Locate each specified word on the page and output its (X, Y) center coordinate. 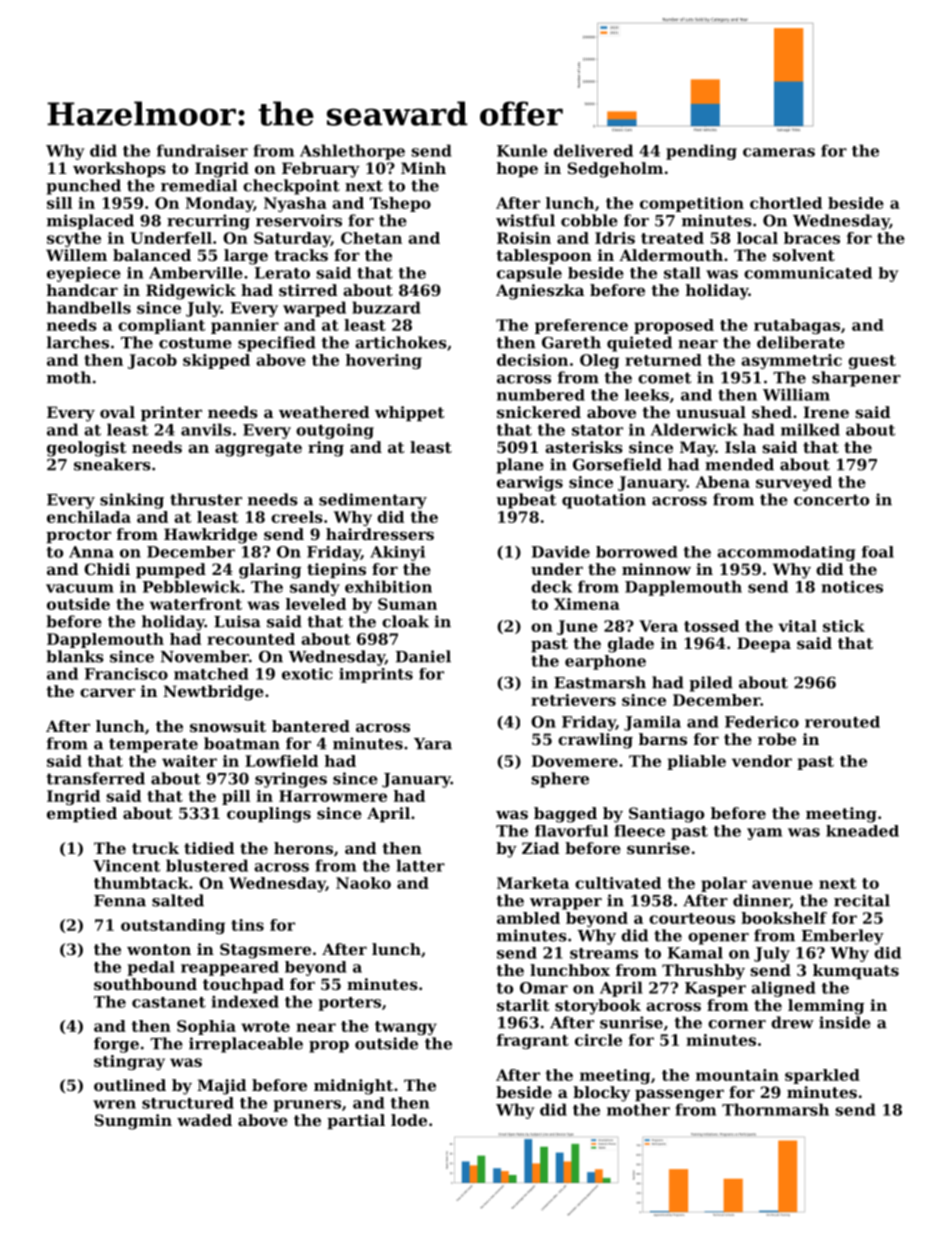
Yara (433, 744)
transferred (95, 778)
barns (663, 739)
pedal (151, 968)
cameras (779, 152)
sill (59, 203)
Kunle (522, 150)
